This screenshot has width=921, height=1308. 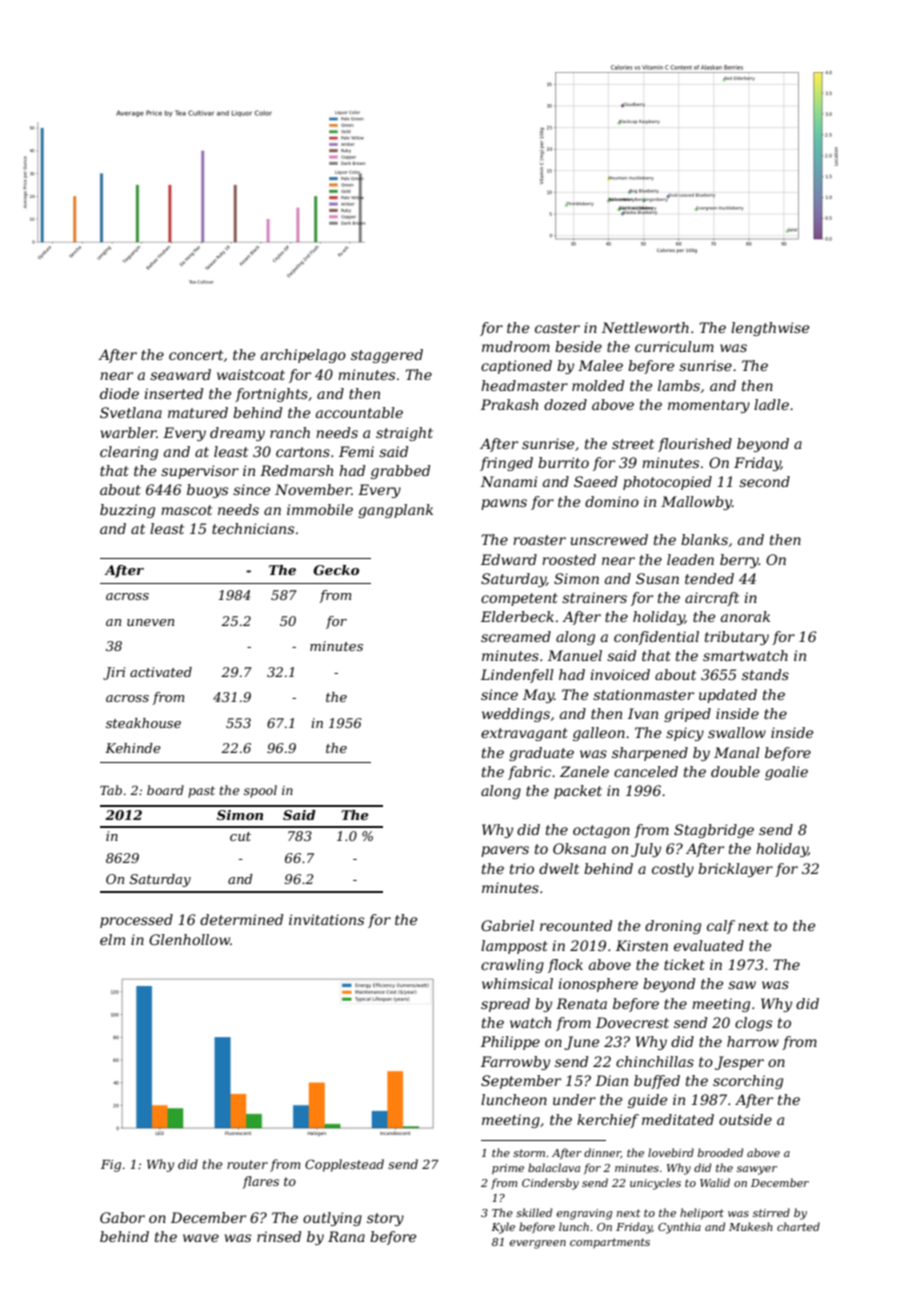 What do you see at coordinates (387, 356) in the screenshot?
I see `staggered` at bounding box center [387, 356].
